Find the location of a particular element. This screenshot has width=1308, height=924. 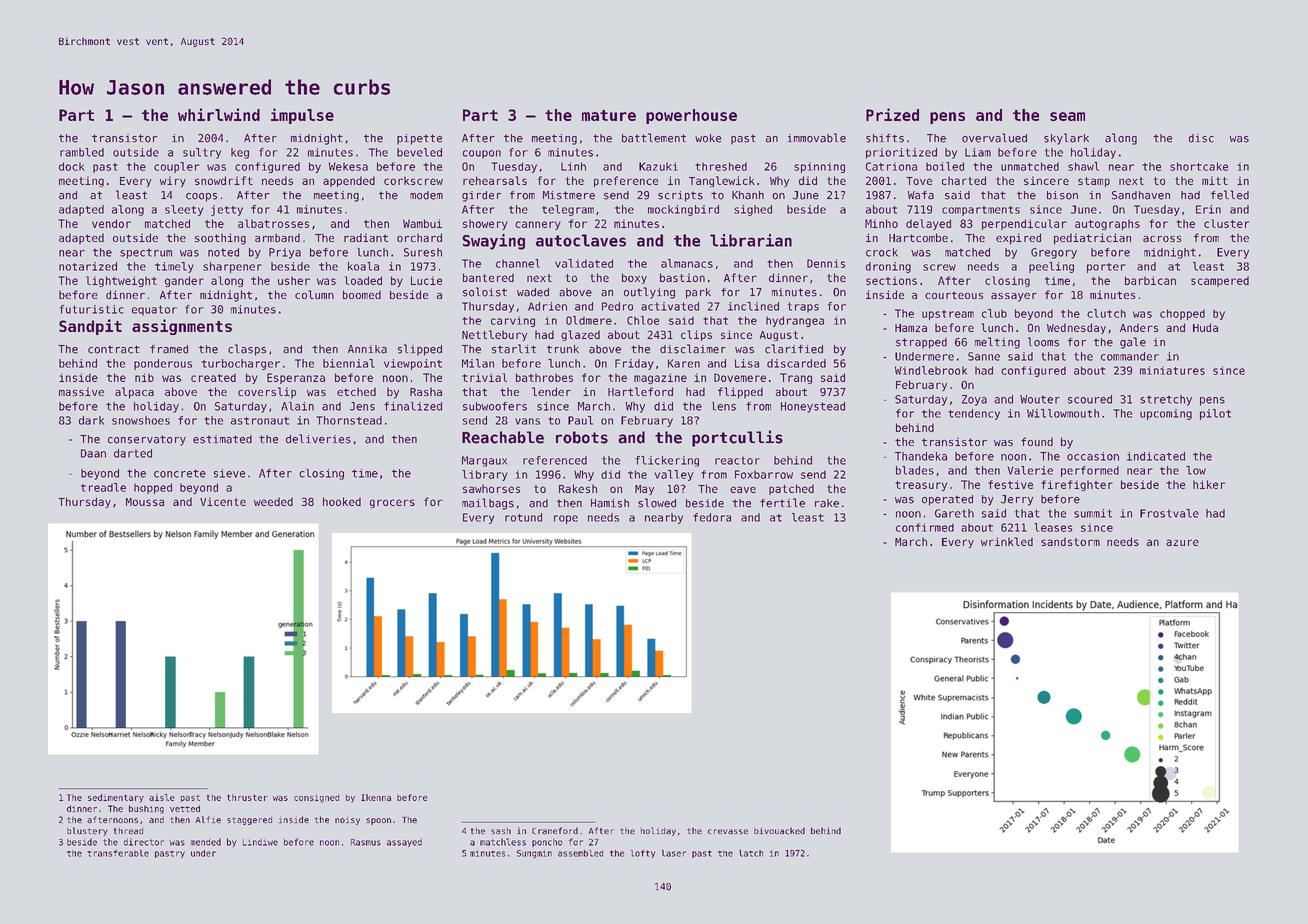

sandstorm is located at coordinates (1070, 541).
